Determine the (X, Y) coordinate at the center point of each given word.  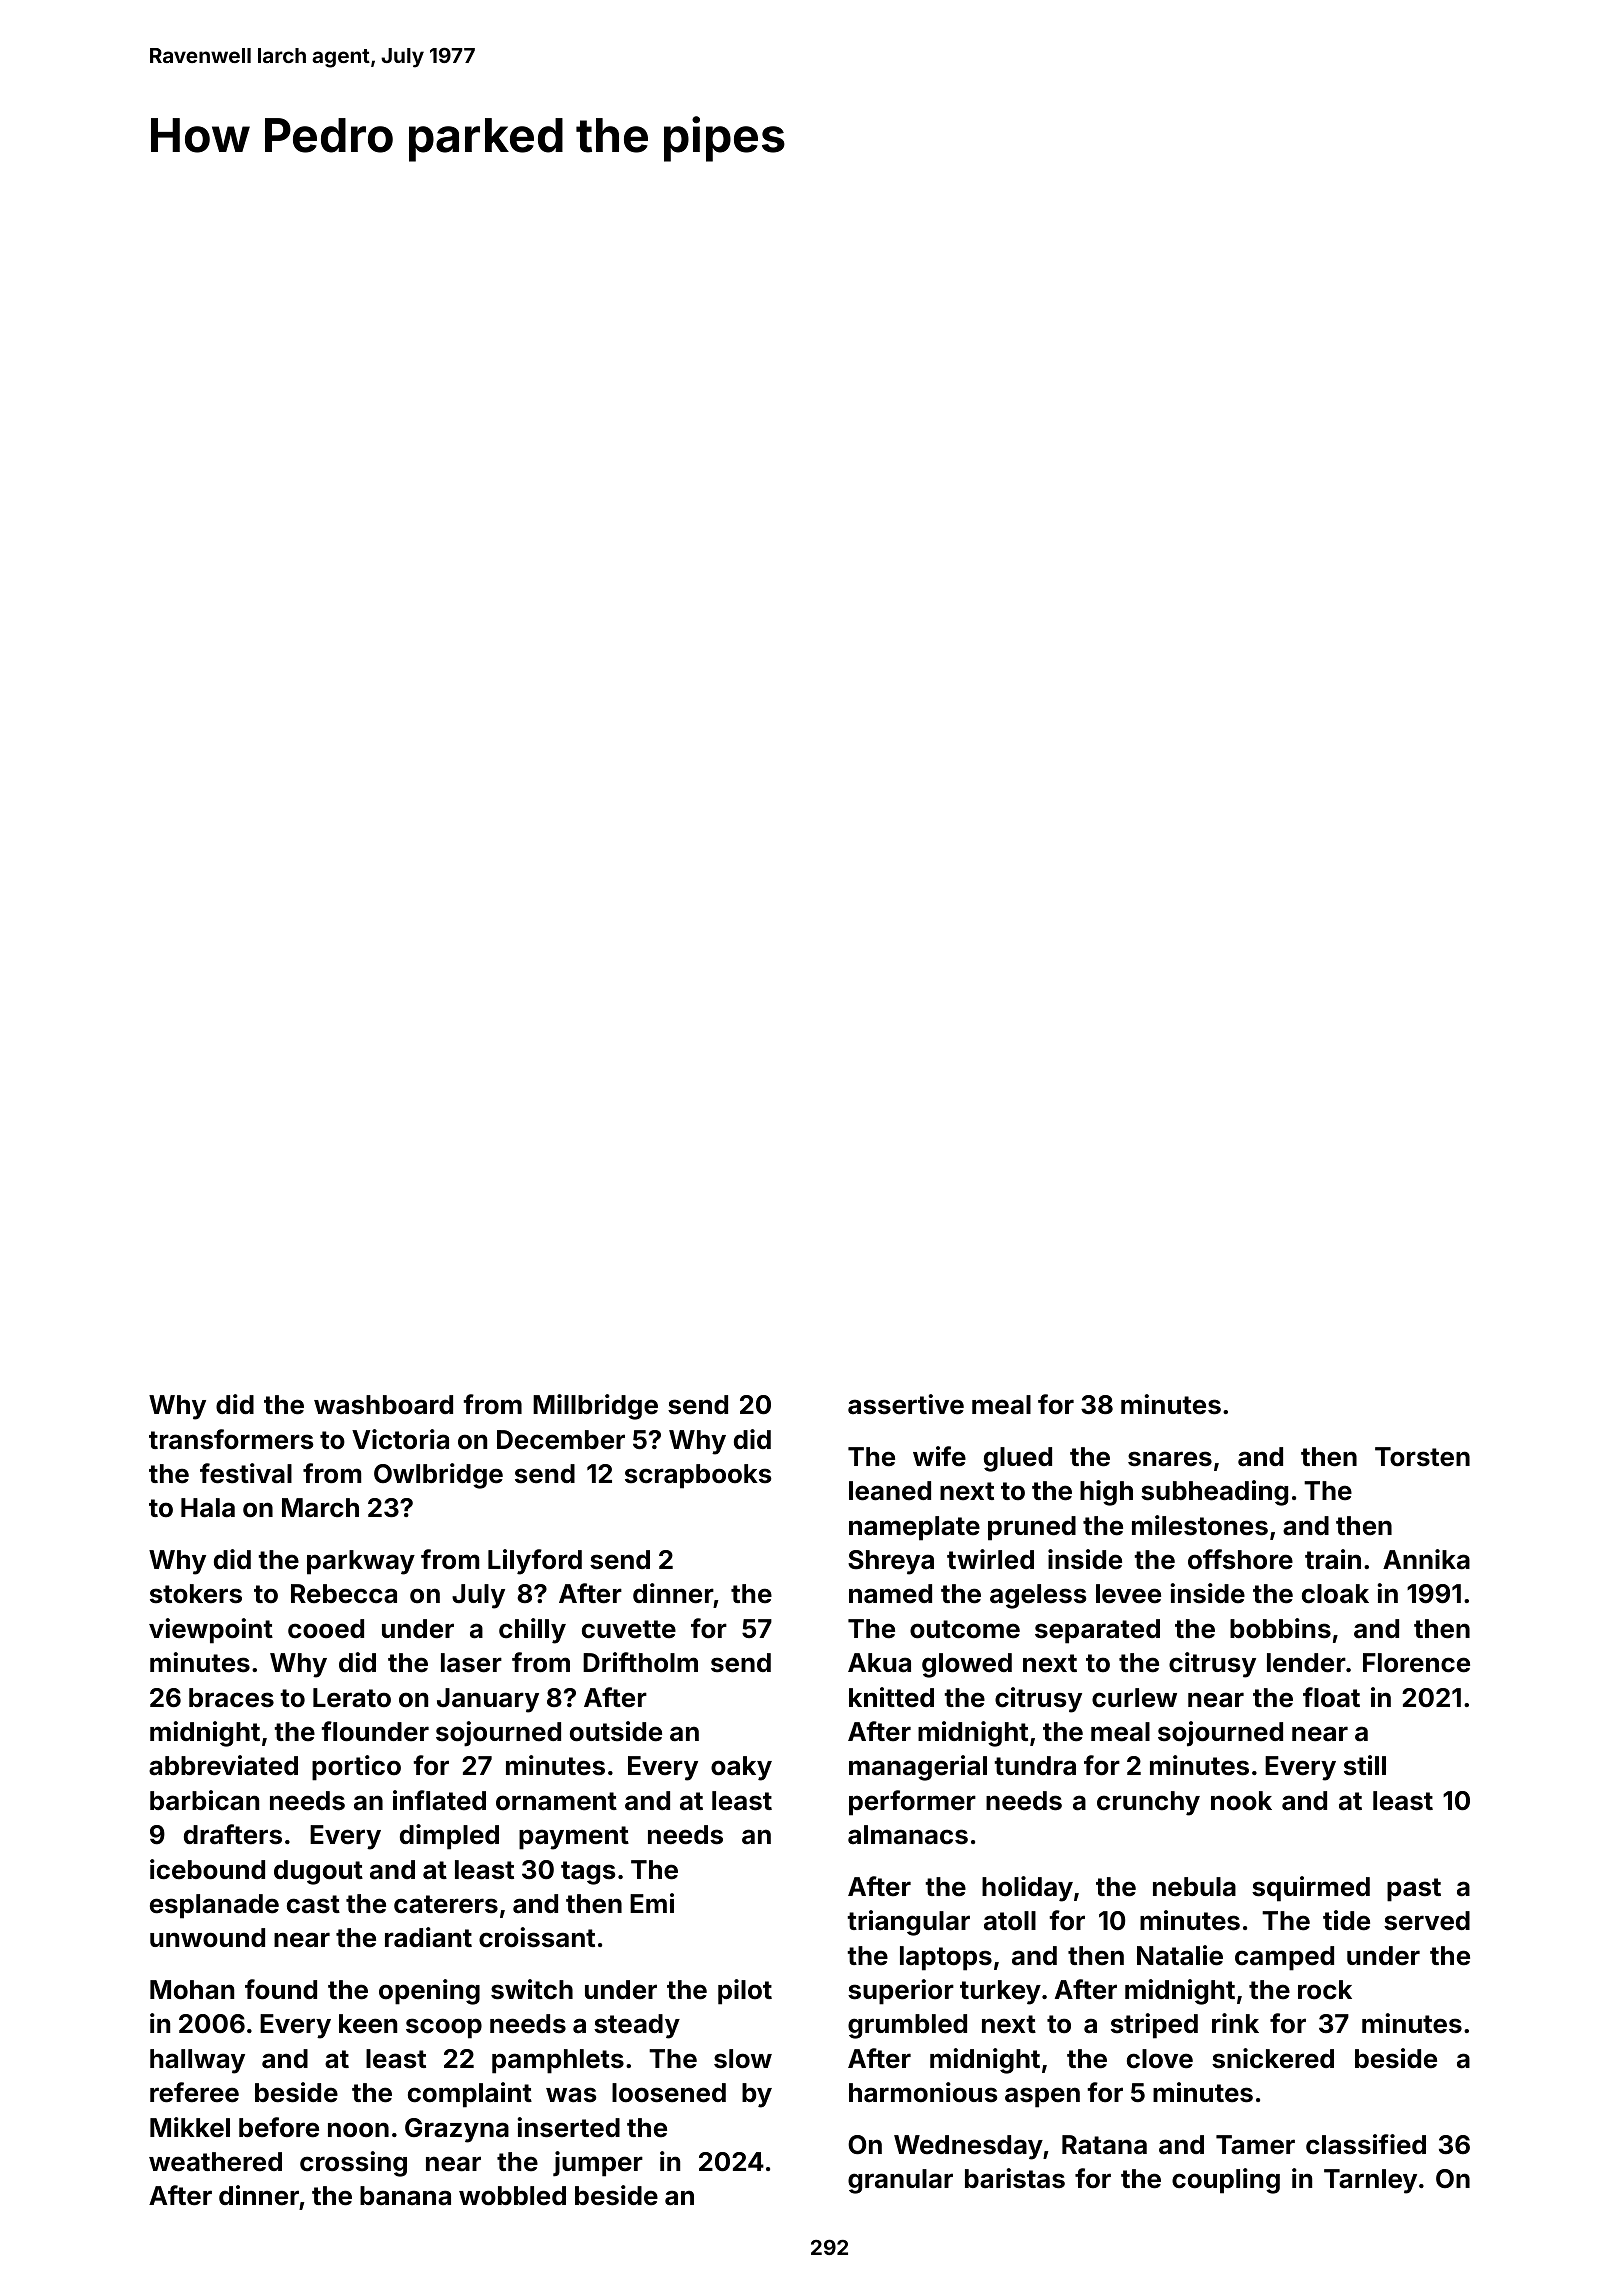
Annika (1426, 1559)
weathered (215, 2162)
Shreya (891, 1562)
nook (1241, 1801)
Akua (879, 1663)
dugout (318, 1872)
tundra (1035, 1766)
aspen (1042, 2097)
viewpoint (211, 1631)
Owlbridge (438, 1476)
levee (1128, 1594)
